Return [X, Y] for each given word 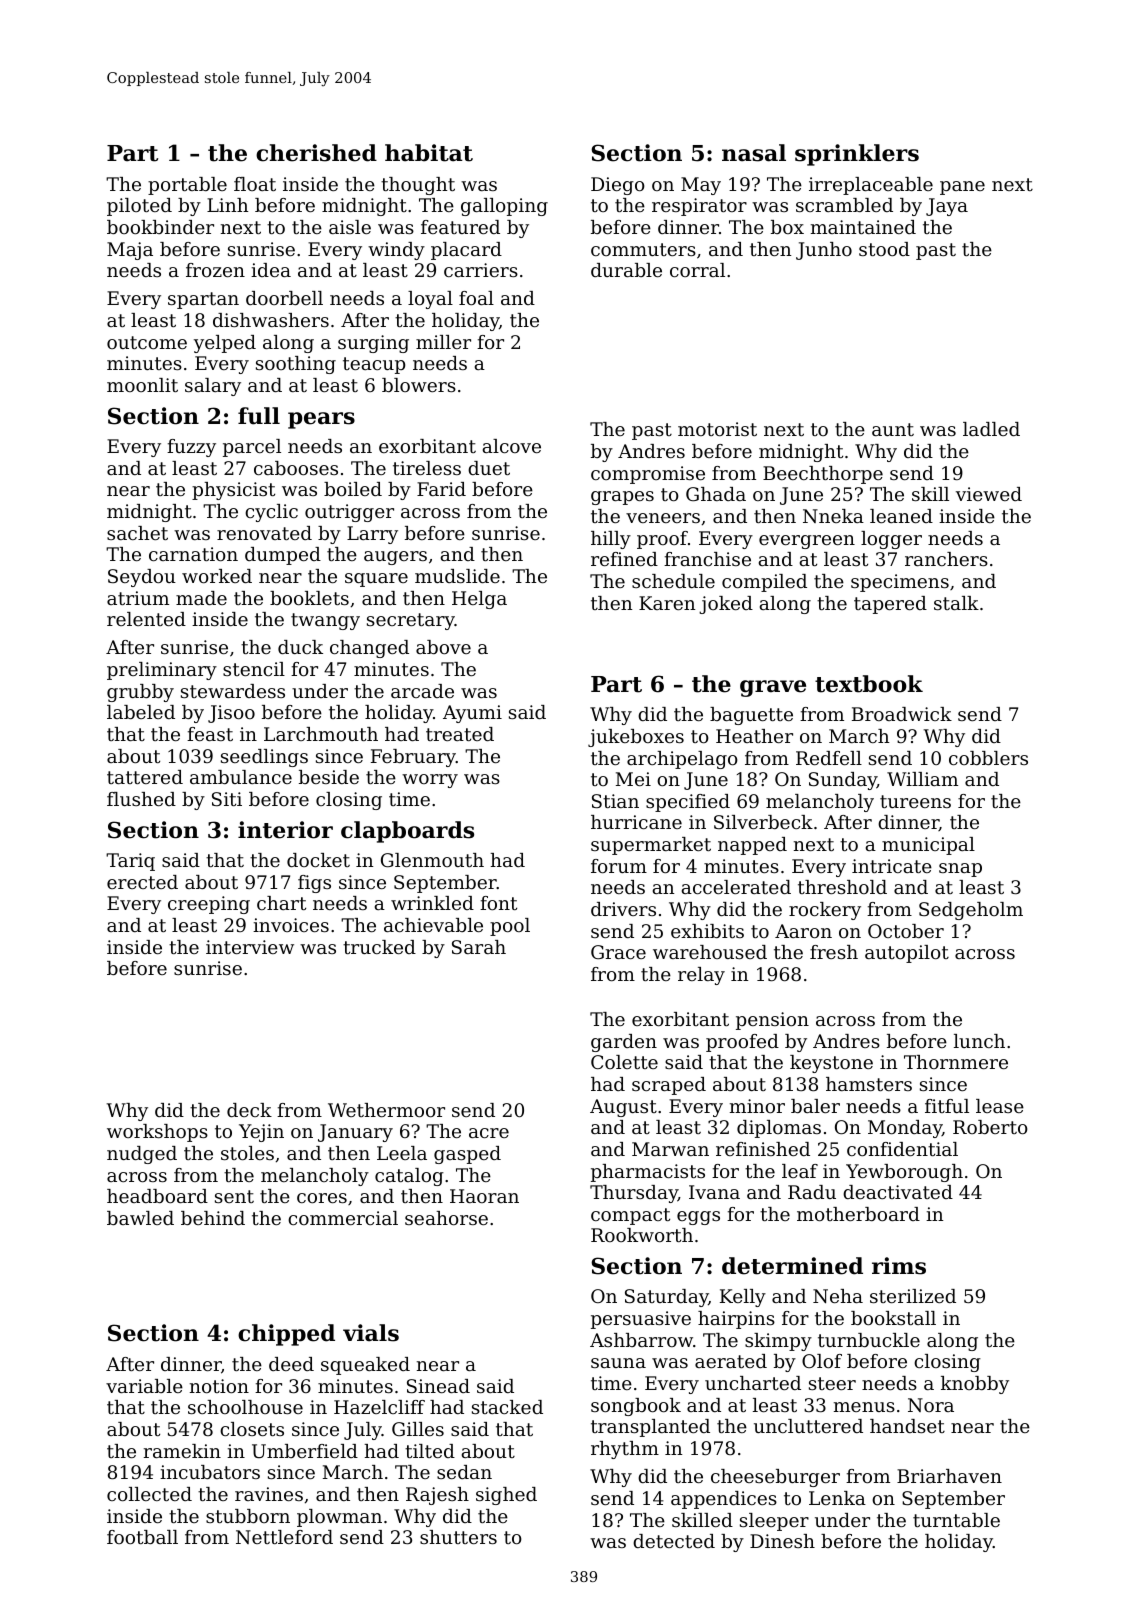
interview [250, 947]
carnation [193, 554]
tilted [430, 1451]
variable [144, 1386]
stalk [956, 603]
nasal [754, 153]
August [623, 1108]
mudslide [457, 576]
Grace [618, 952]
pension [772, 1021]
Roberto [990, 1127]
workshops [157, 1133]
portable [187, 186]
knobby [975, 1385]
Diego [618, 186]
